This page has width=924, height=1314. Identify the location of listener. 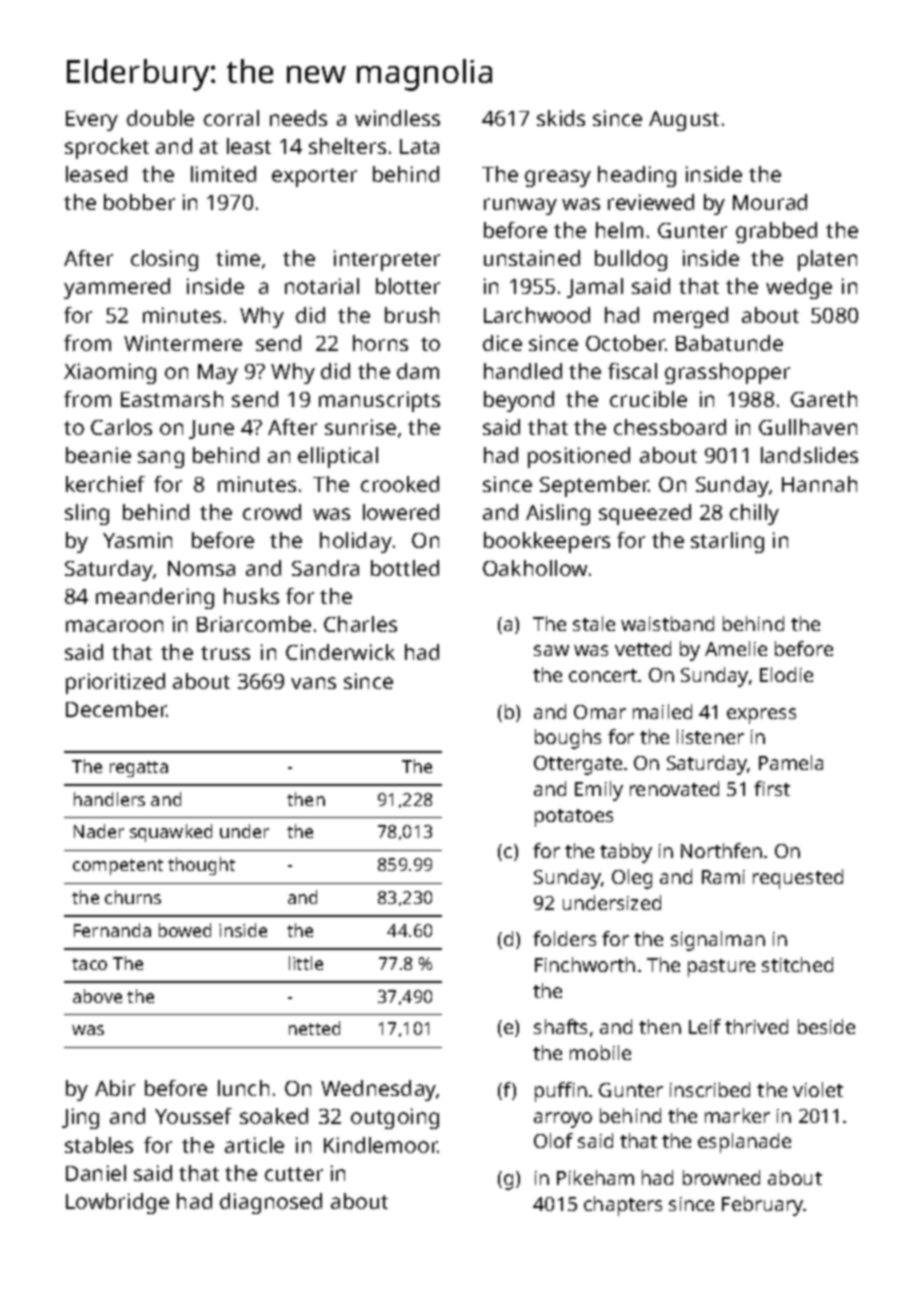
(710, 736).
